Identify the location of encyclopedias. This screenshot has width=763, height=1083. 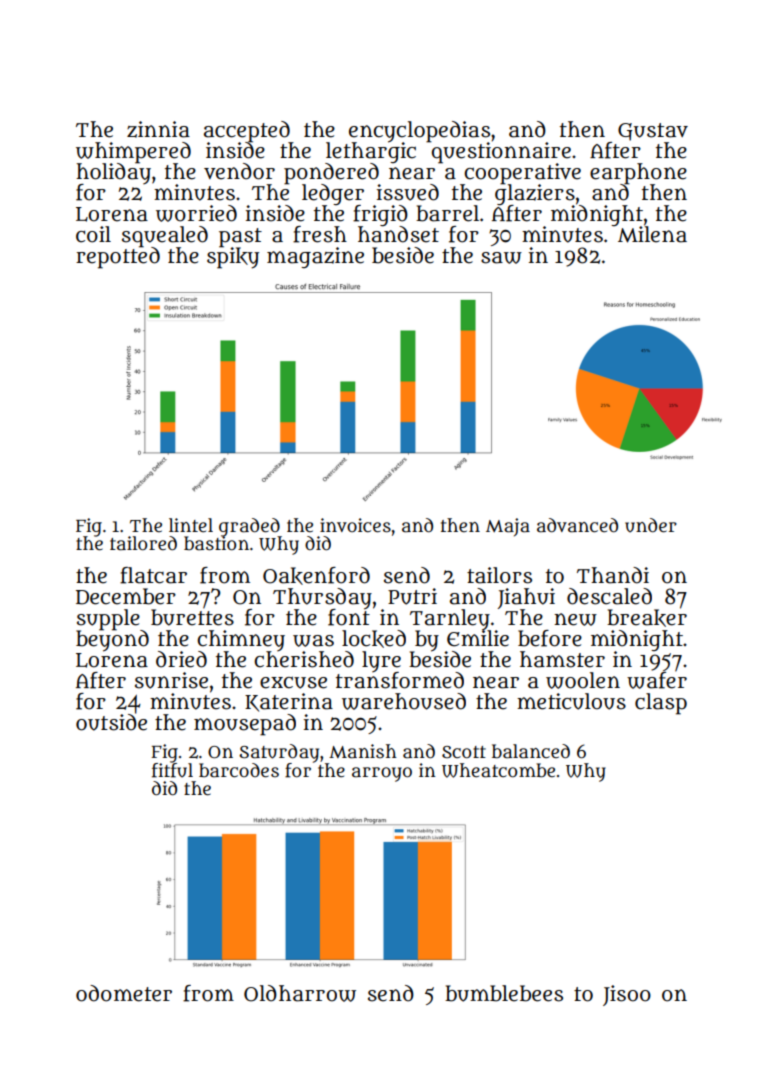
(419, 131).
